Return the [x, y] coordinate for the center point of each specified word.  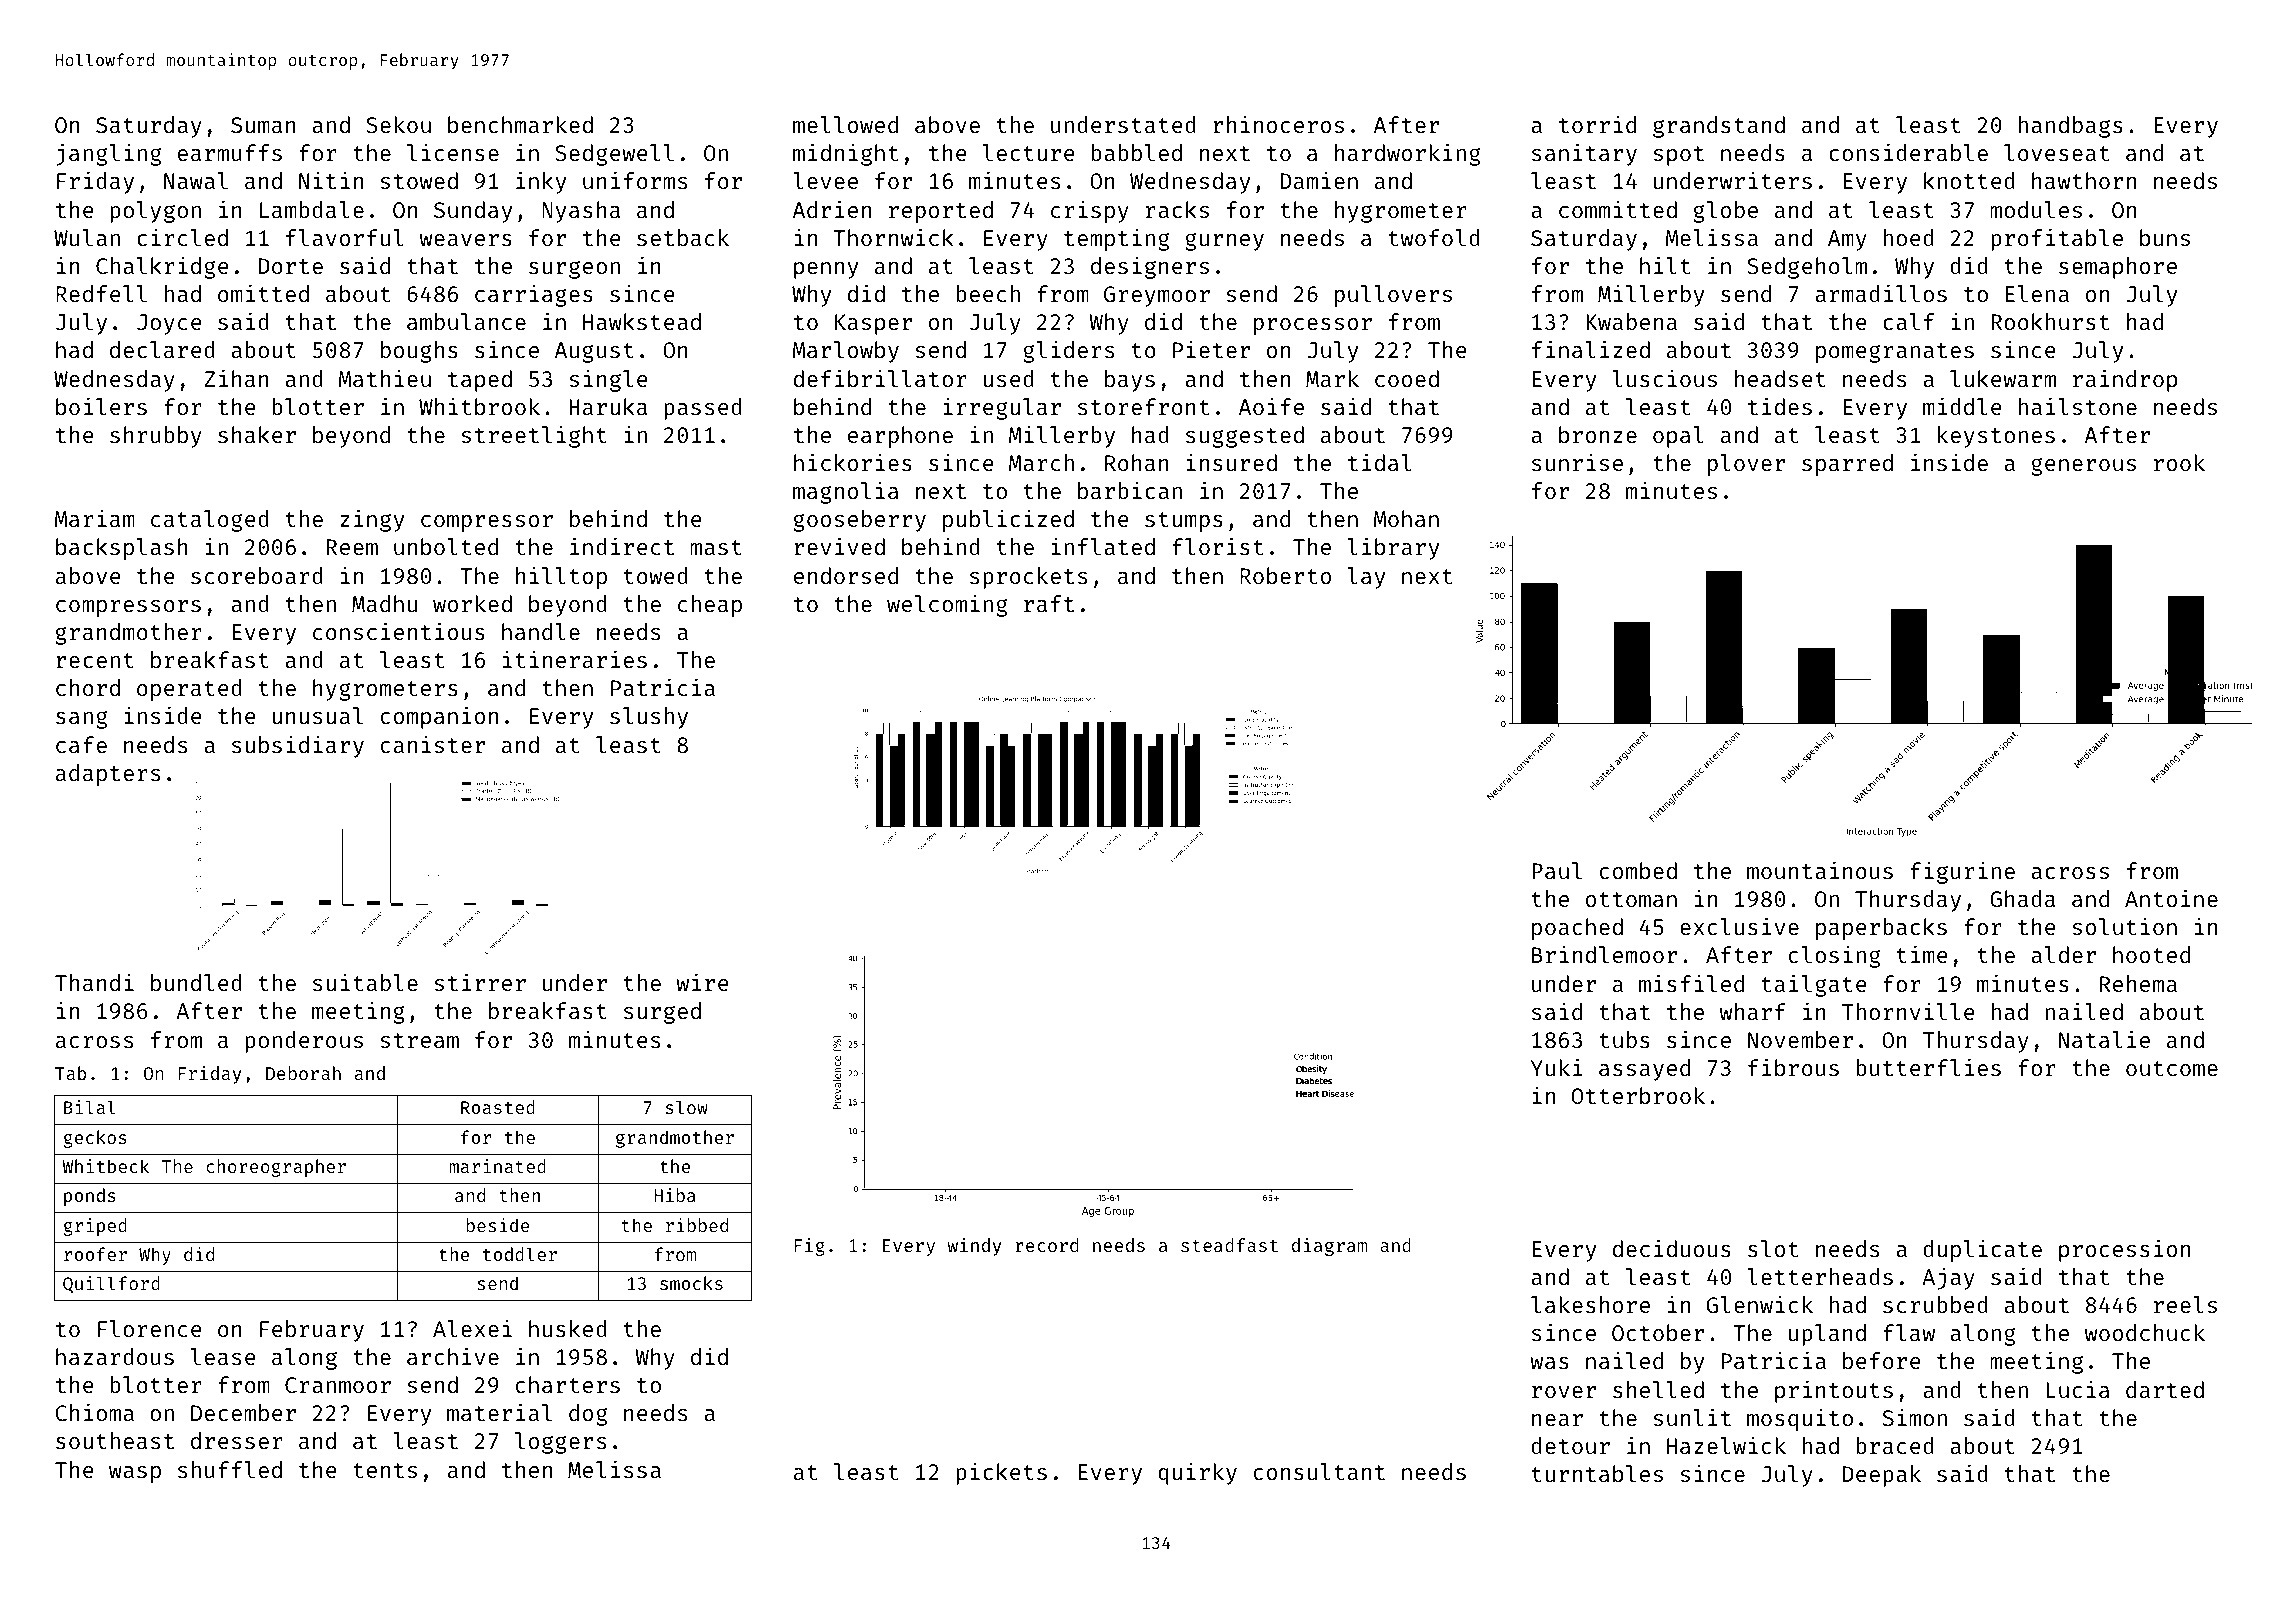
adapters [108, 775]
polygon [155, 212]
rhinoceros [1278, 124]
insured [1231, 462]
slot [1773, 1248]
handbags [2070, 127]
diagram [1329, 1247]
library [1393, 548]
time [1922, 954]
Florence [150, 1328]
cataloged [210, 521]
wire [702, 982]
